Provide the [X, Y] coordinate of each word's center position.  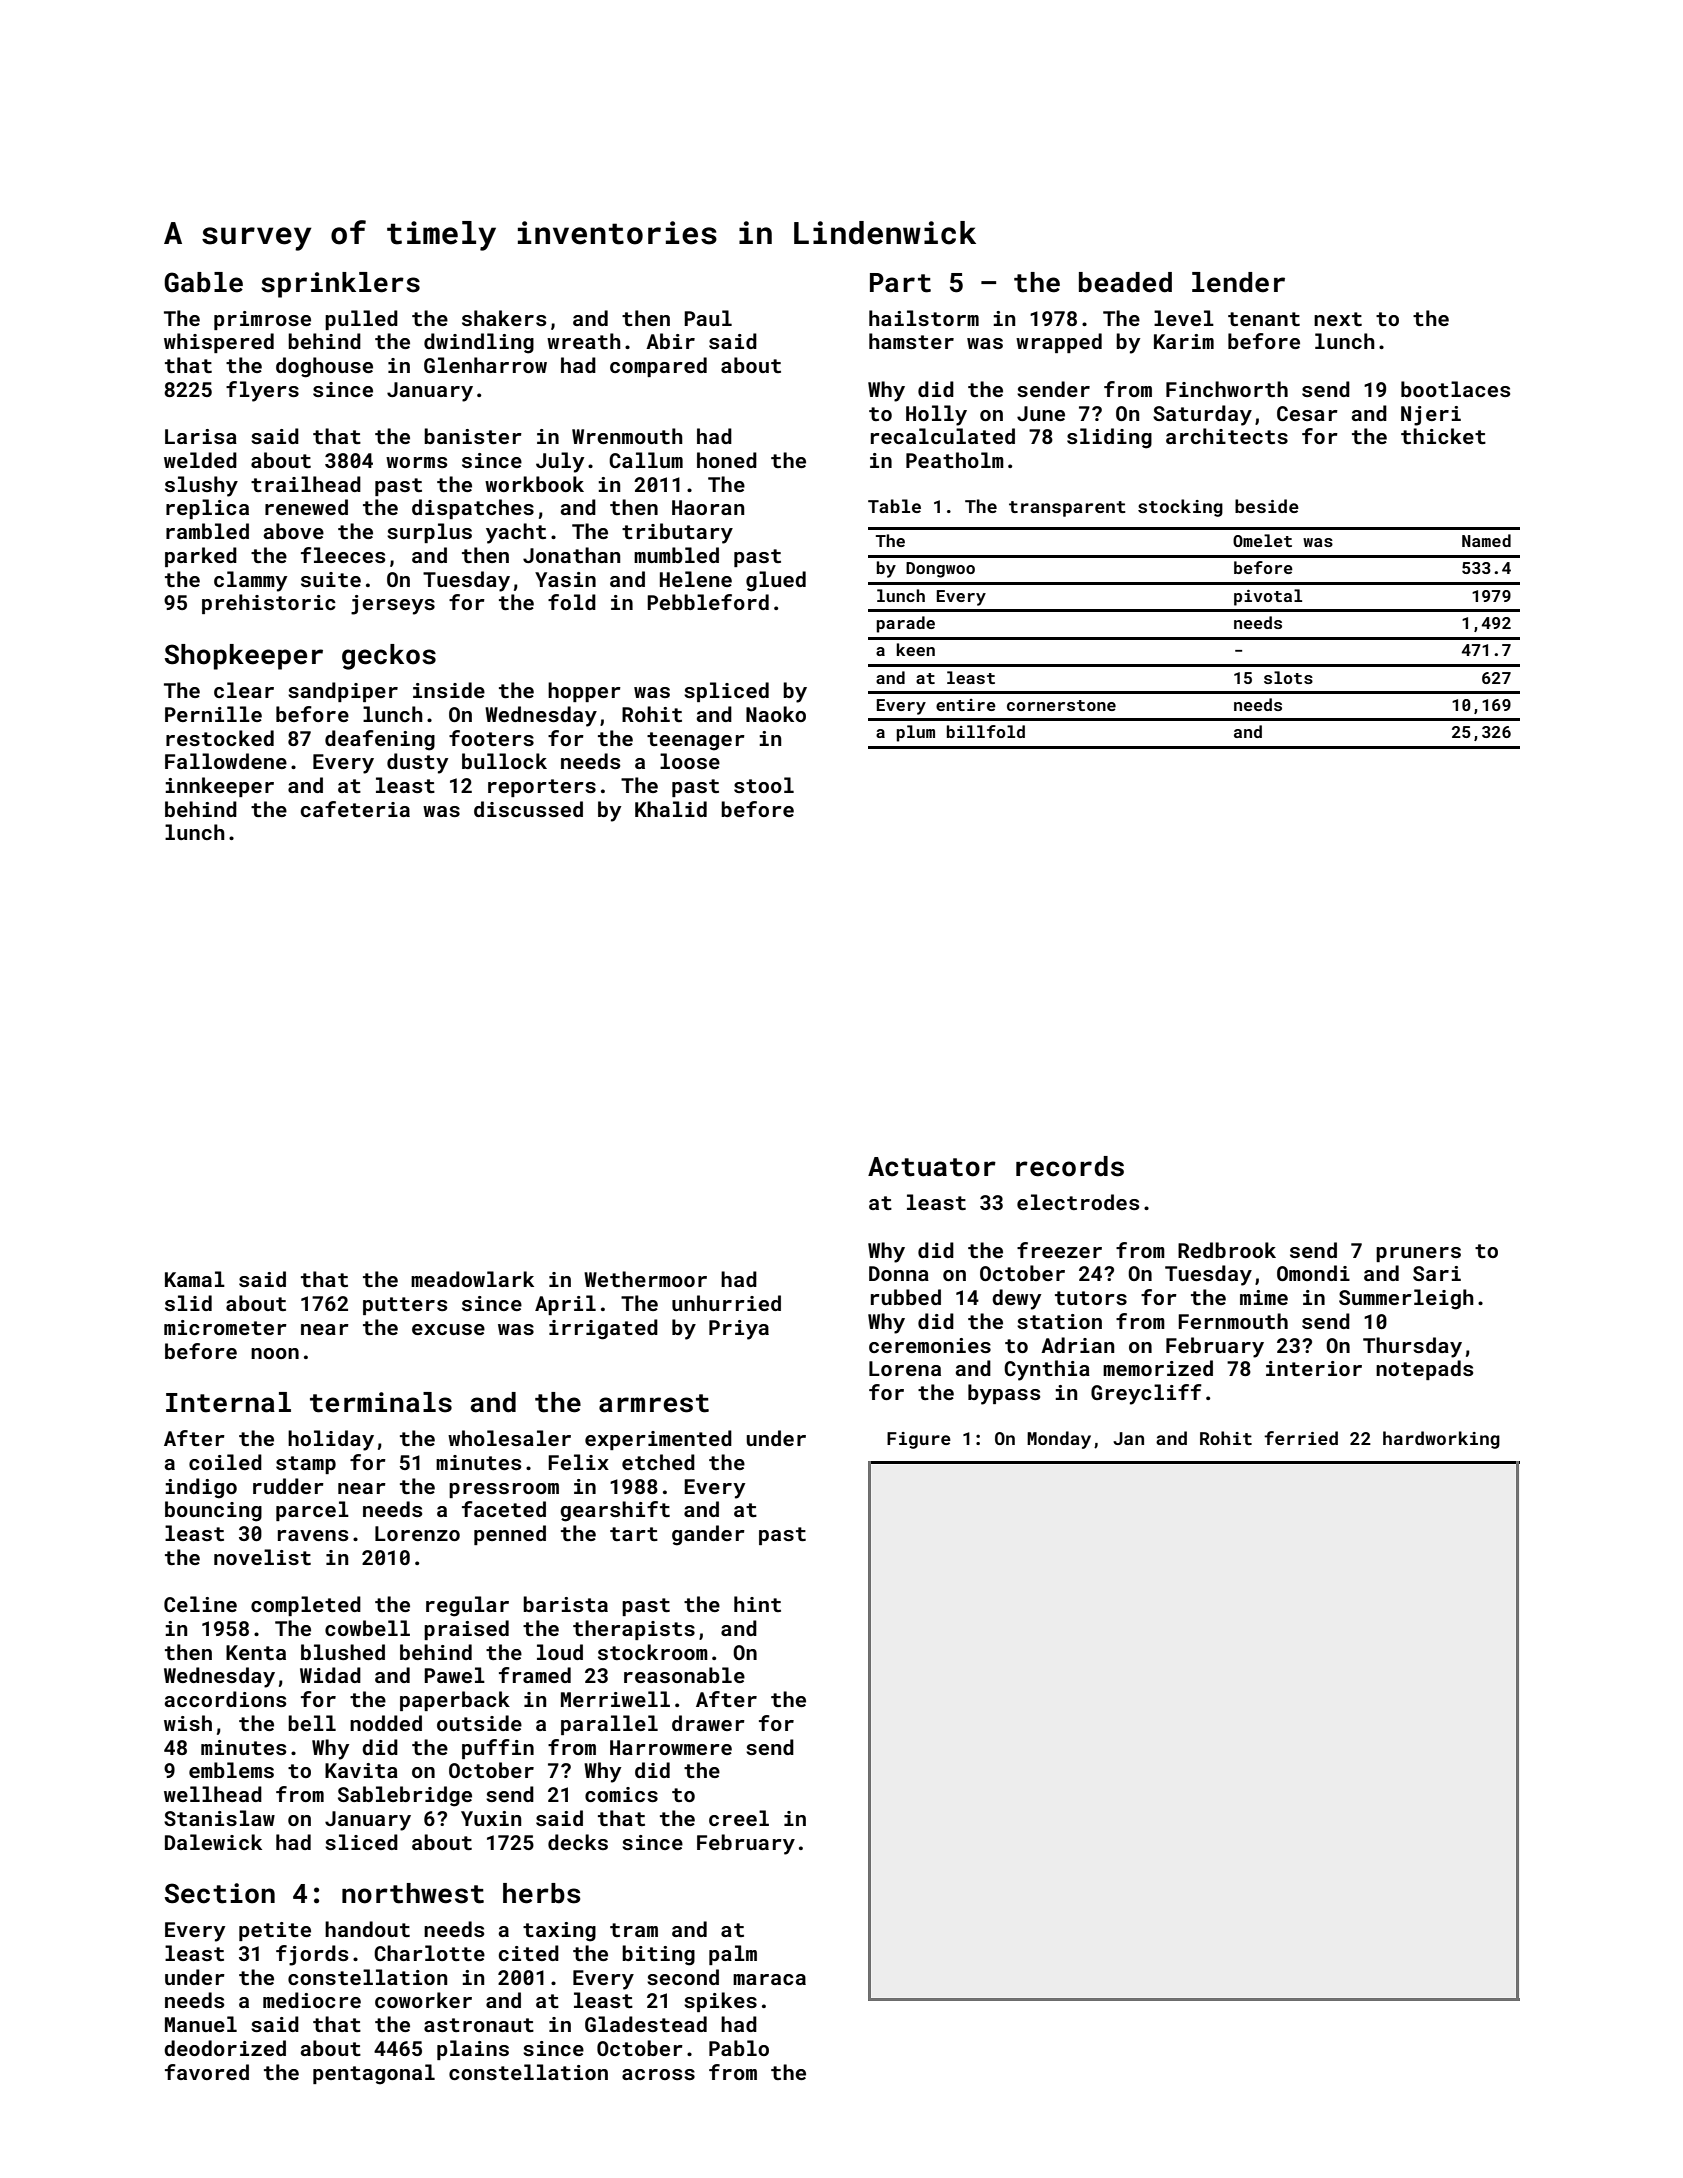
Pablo [739, 2048]
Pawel [454, 1675]
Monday [1059, 1440]
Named [1486, 540]
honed [727, 460]
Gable [203, 282]
